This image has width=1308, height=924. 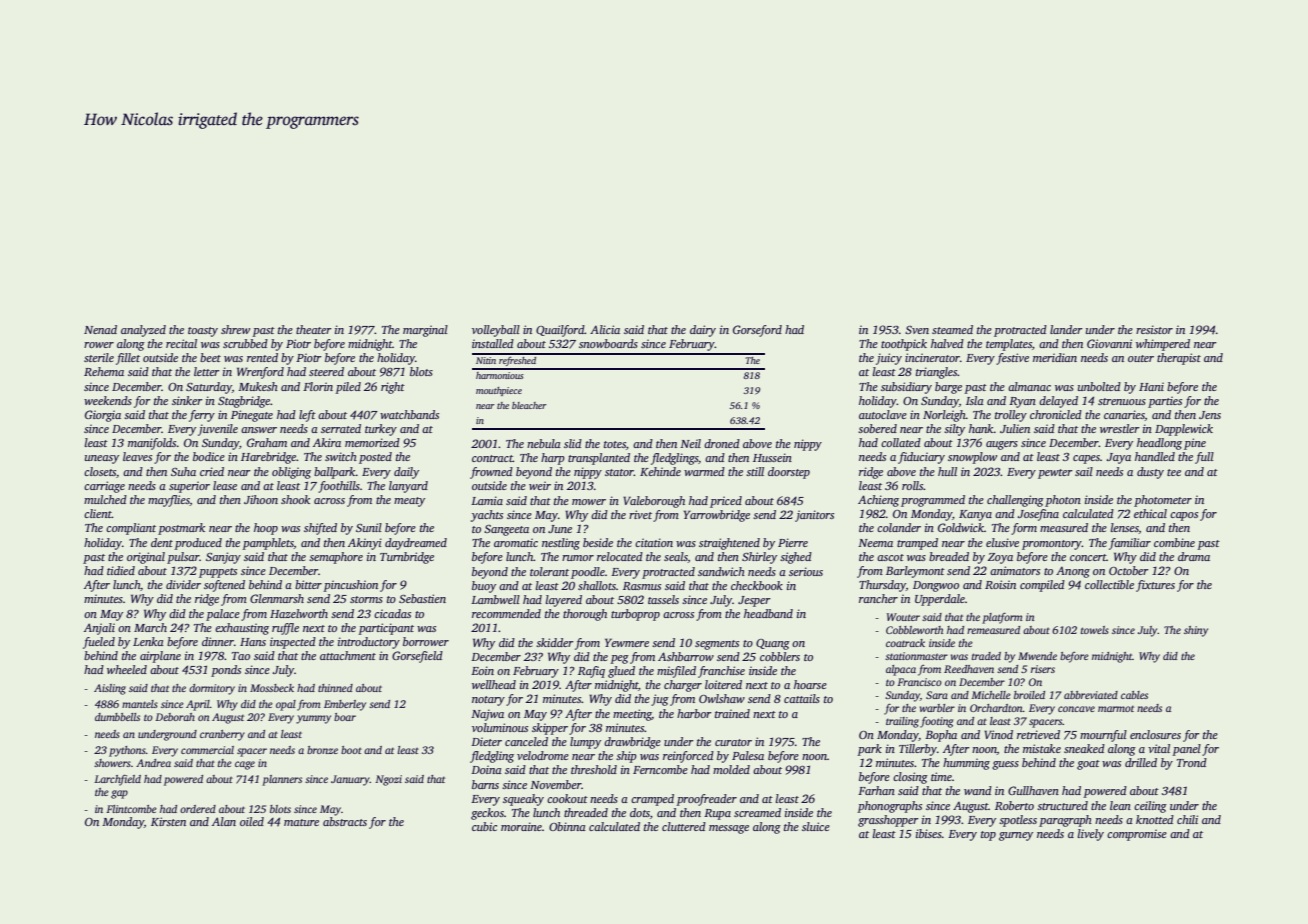 I want to click on panel, so click(x=1186, y=750).
